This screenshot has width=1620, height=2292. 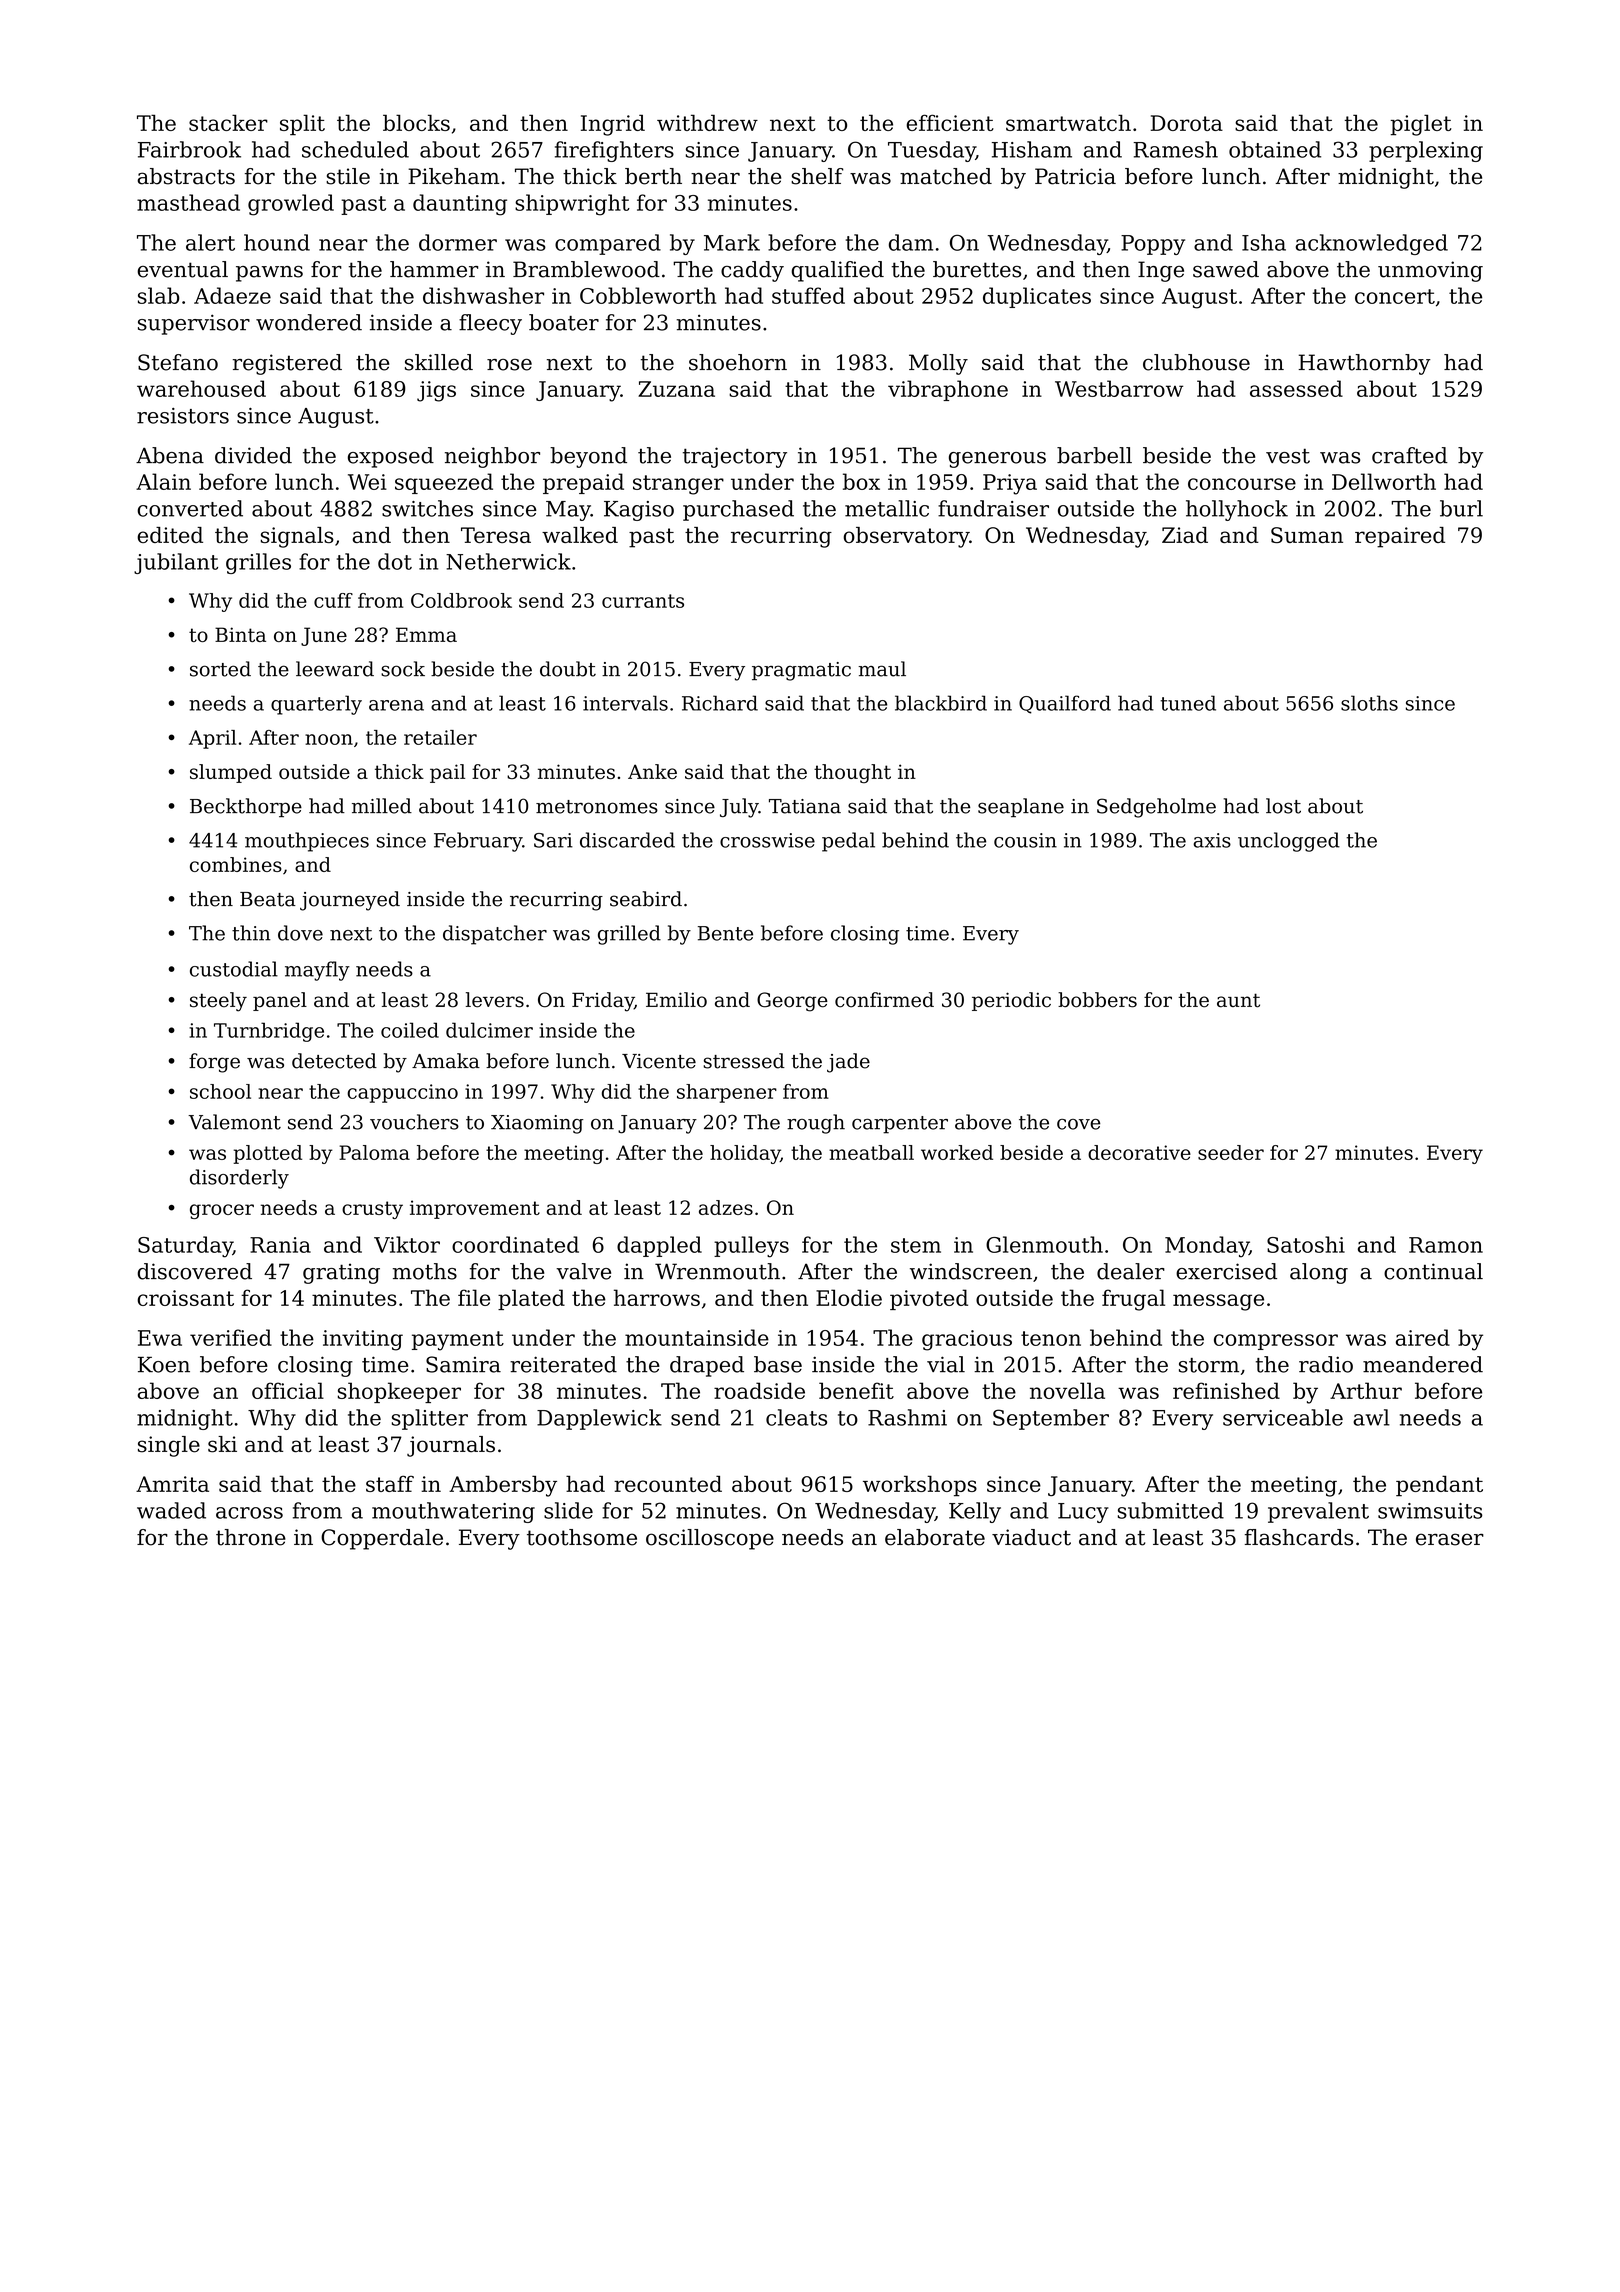 What do you see at coordinates (1094, 455) in the screenshot?
I see `barbell` at bounding box center [1094, 455].
